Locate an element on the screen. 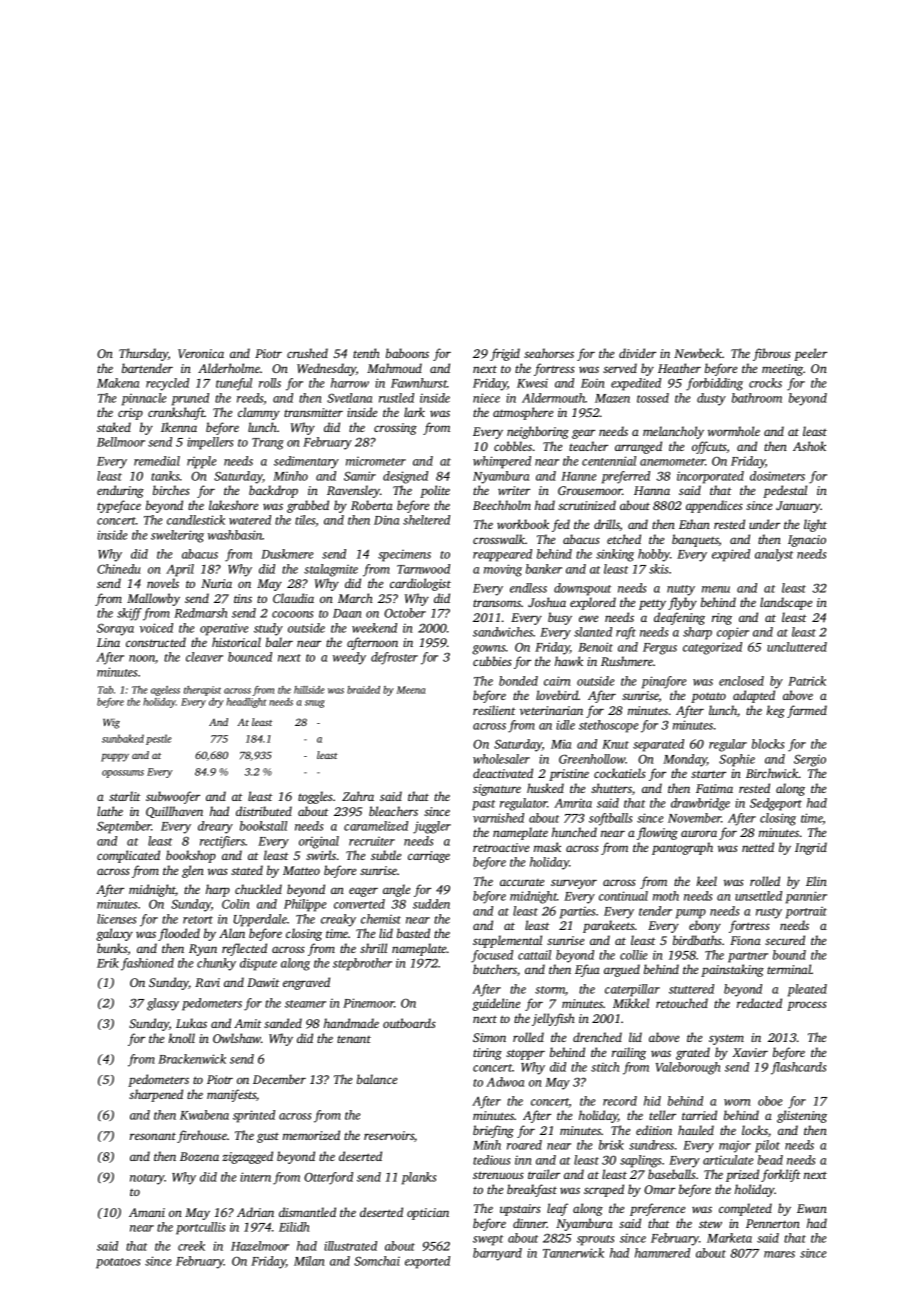 The width and height of the screenshot is (924, 1308). ripple is located at coordinates (202, 462).
